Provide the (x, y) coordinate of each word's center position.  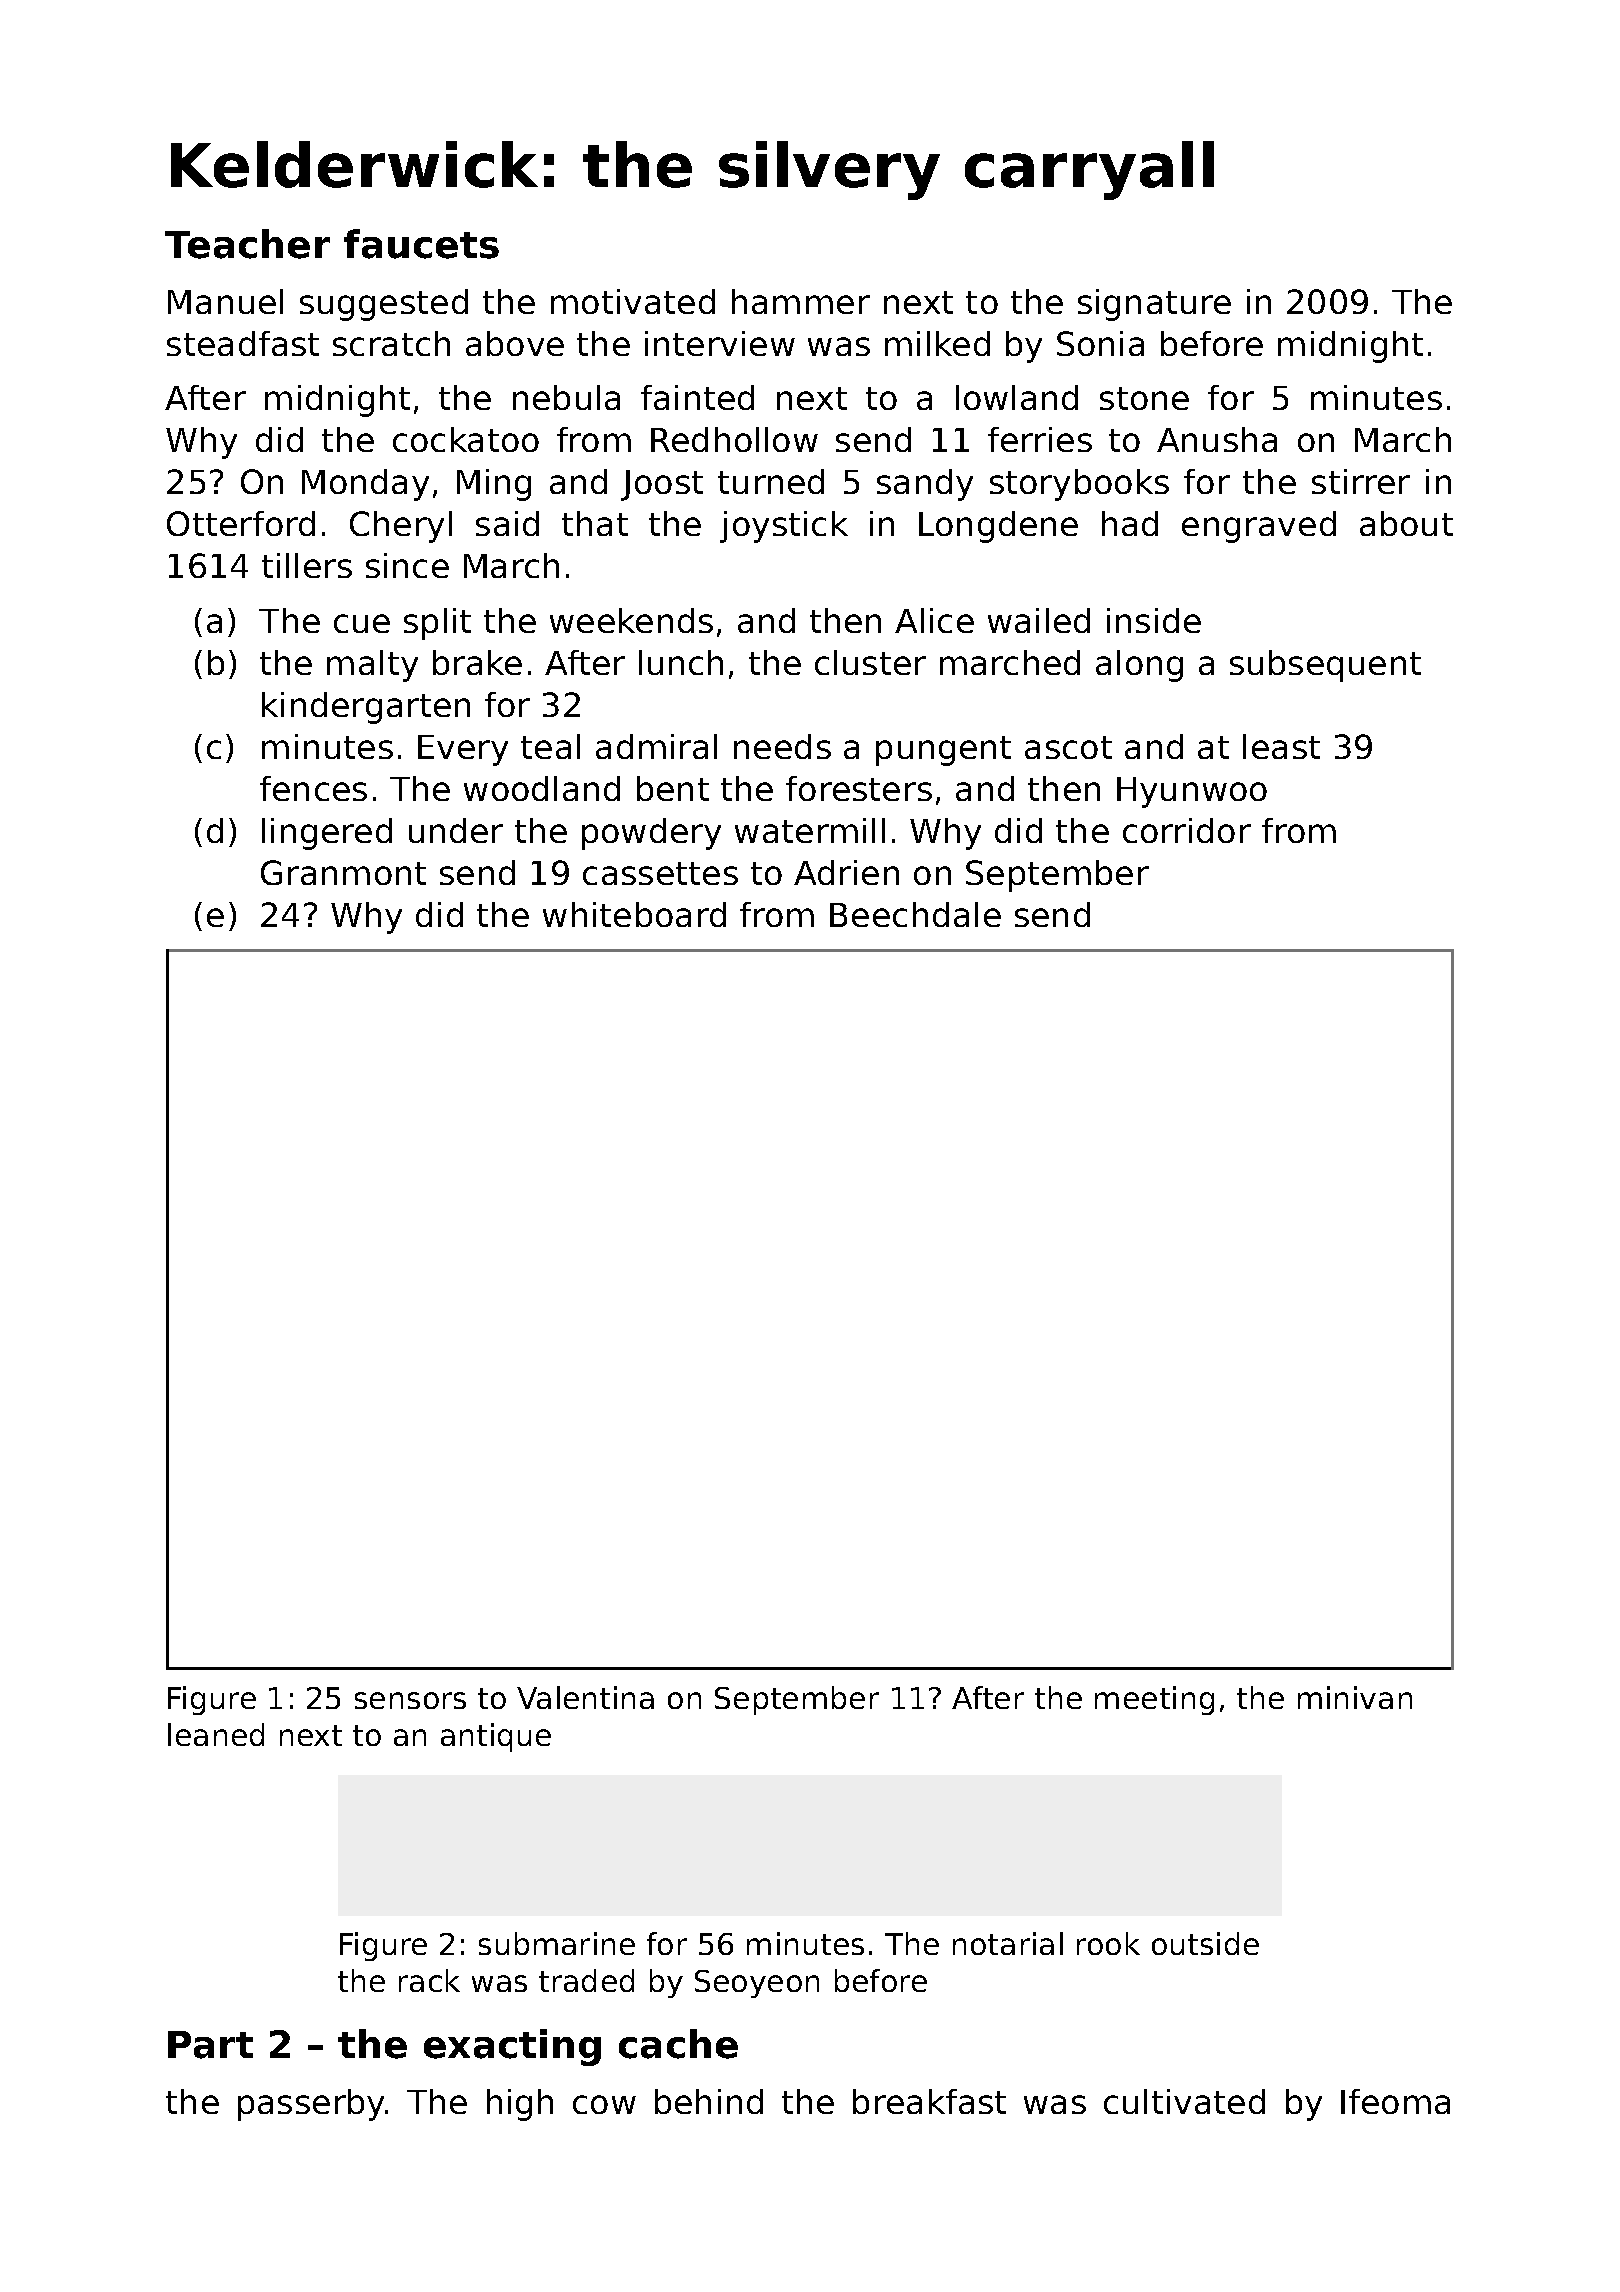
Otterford (241, 523)
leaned (216, 1734)
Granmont (343, 872)
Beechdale (915, 914)
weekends (631, 620)
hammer (801, 301)
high (520, 2105)
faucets (421, 244)
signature (1154, 305)
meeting (1154, 1700)
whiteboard (634, 914)
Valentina (585, 1697)
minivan (1355, 1697)
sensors (410, 1700)
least (1281, 746)
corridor (1187, 830)
